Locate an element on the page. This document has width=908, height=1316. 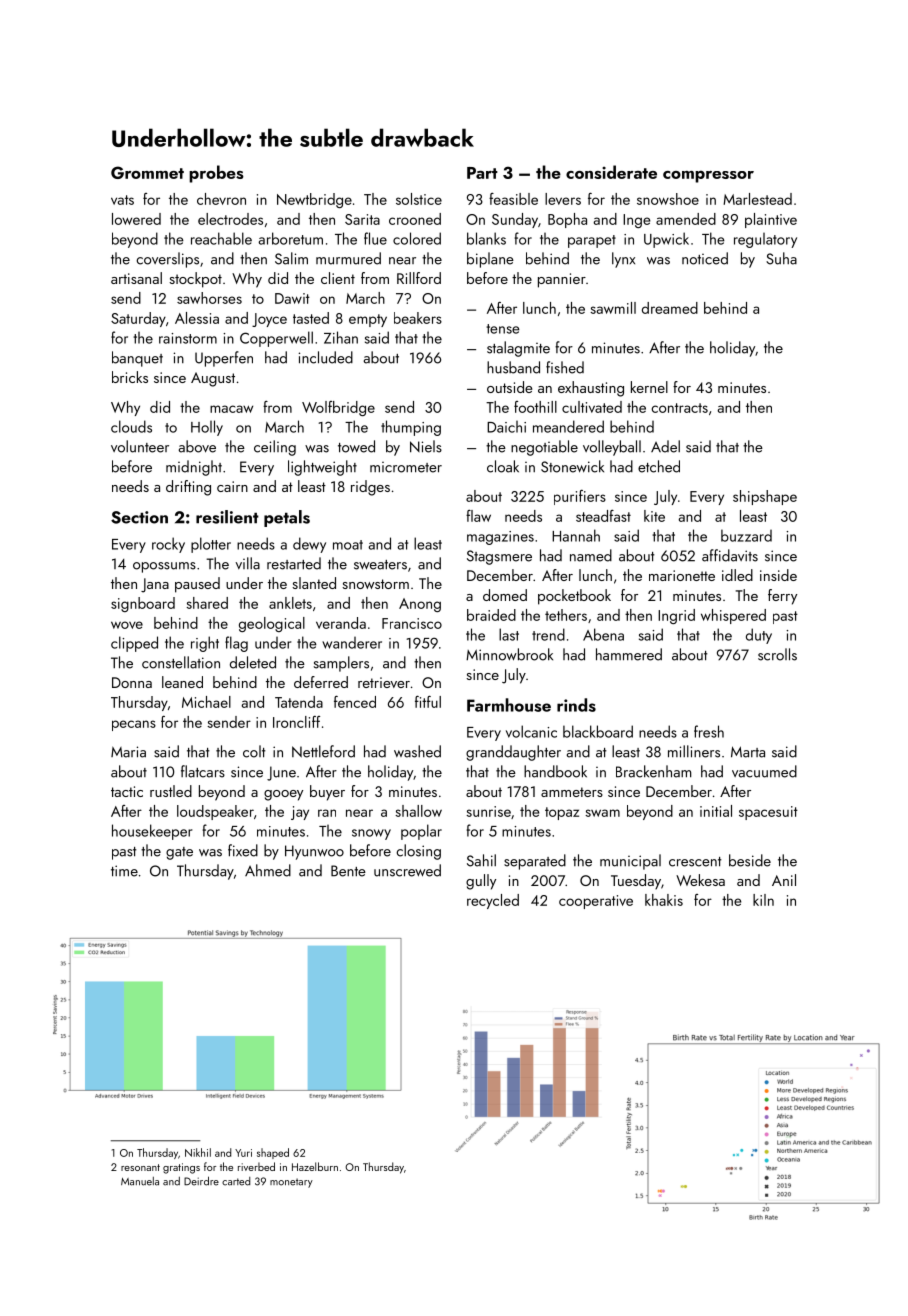
Salim is located at coordinates (291, 258).
